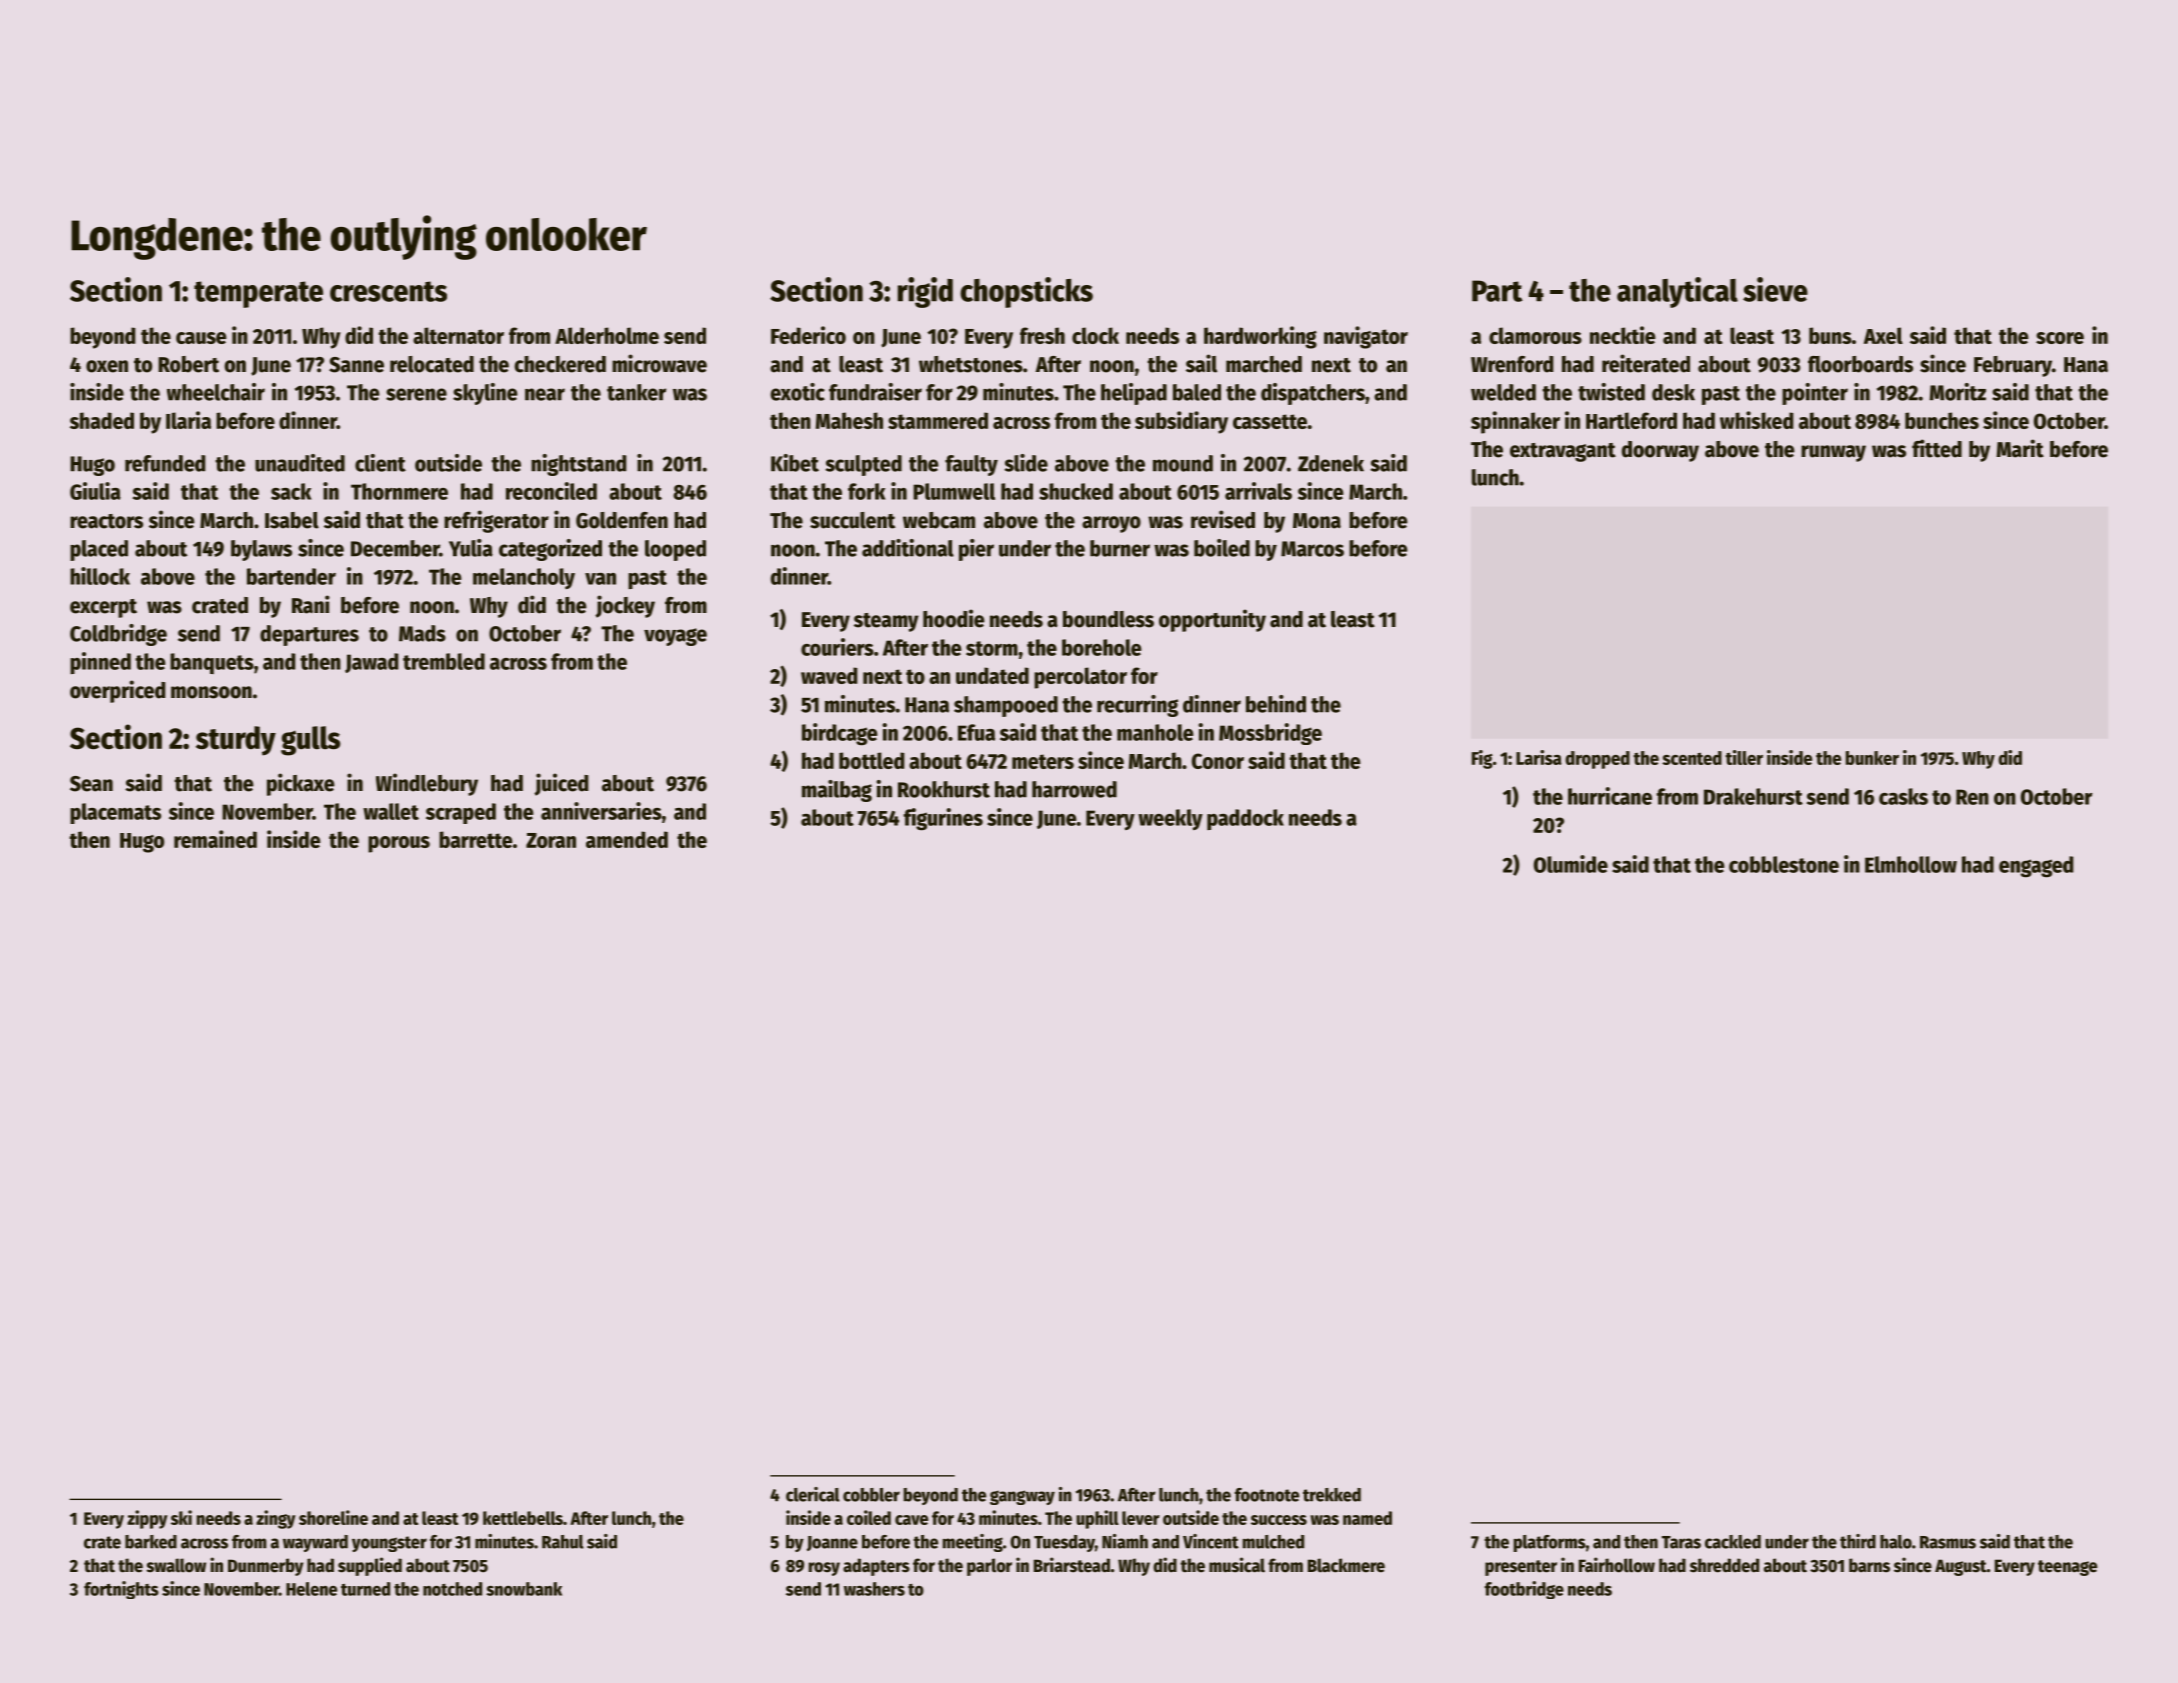 The height and width of the screenshot is (1683, 2178). What do you see at coordinates (388, 291) in the screenshot?
I see `crescents` at bounding box center [388, 291].
